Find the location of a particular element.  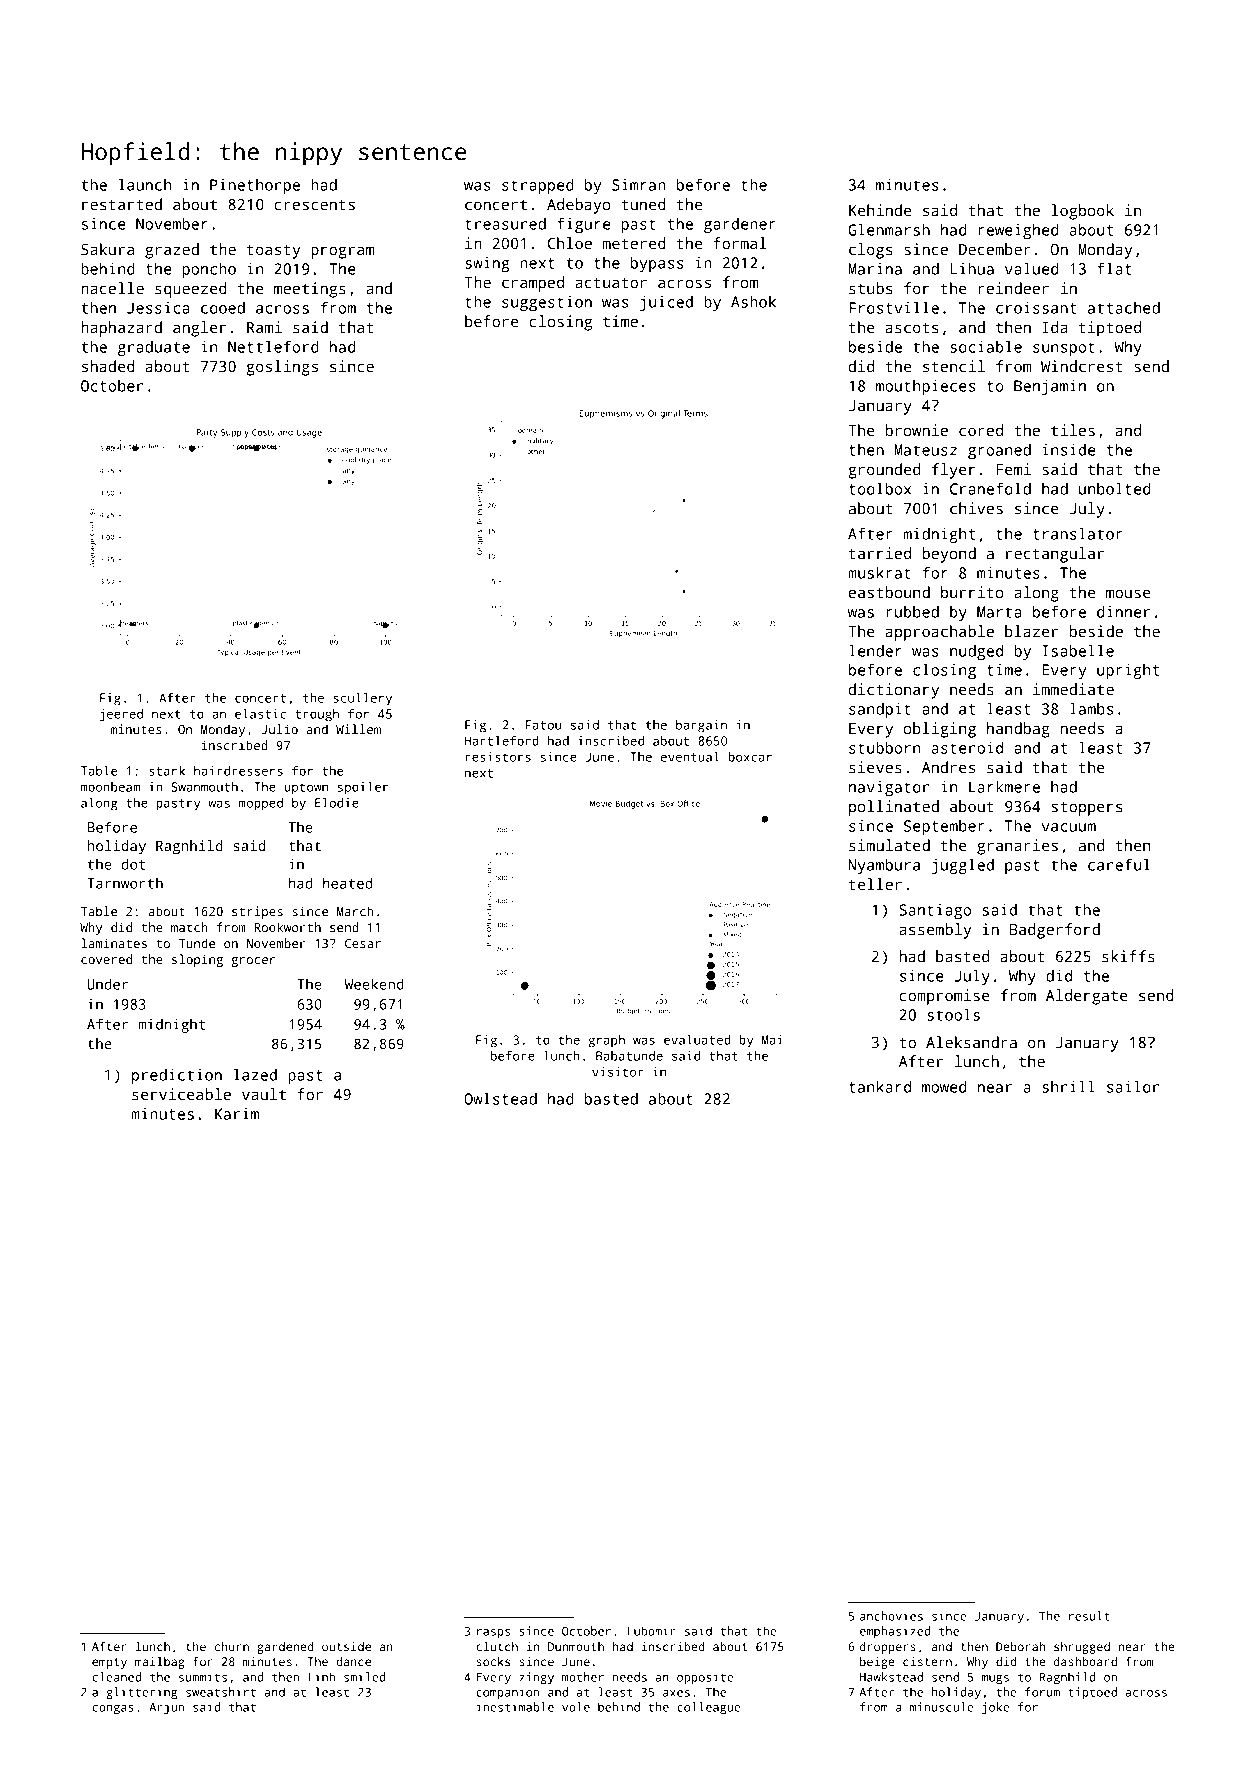

moonbeam is located at coordinates (110, 787).
